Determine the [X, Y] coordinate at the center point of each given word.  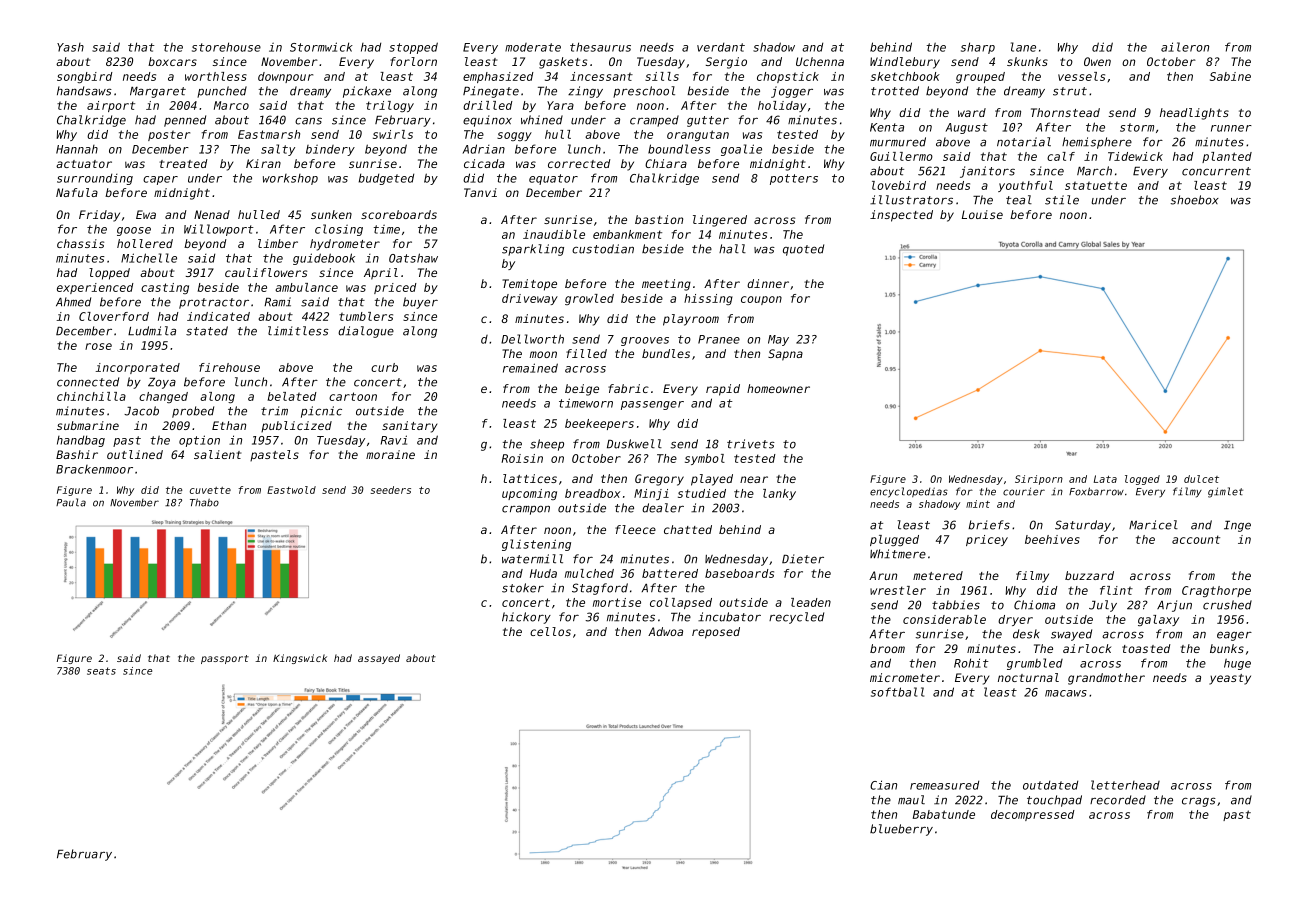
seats [101, 671]
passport [225, 659]
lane [1023, 47]
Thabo [204, 502]
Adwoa [665, 631]
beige [582, 390]
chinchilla [91, 396]
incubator [729, 617]
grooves [645, 341]
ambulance [306, 287]
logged [1142, 480]
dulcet [1201, 479]
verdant [721, 47]
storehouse [226, 47]
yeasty [1230, 679]
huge [1237, 664]
